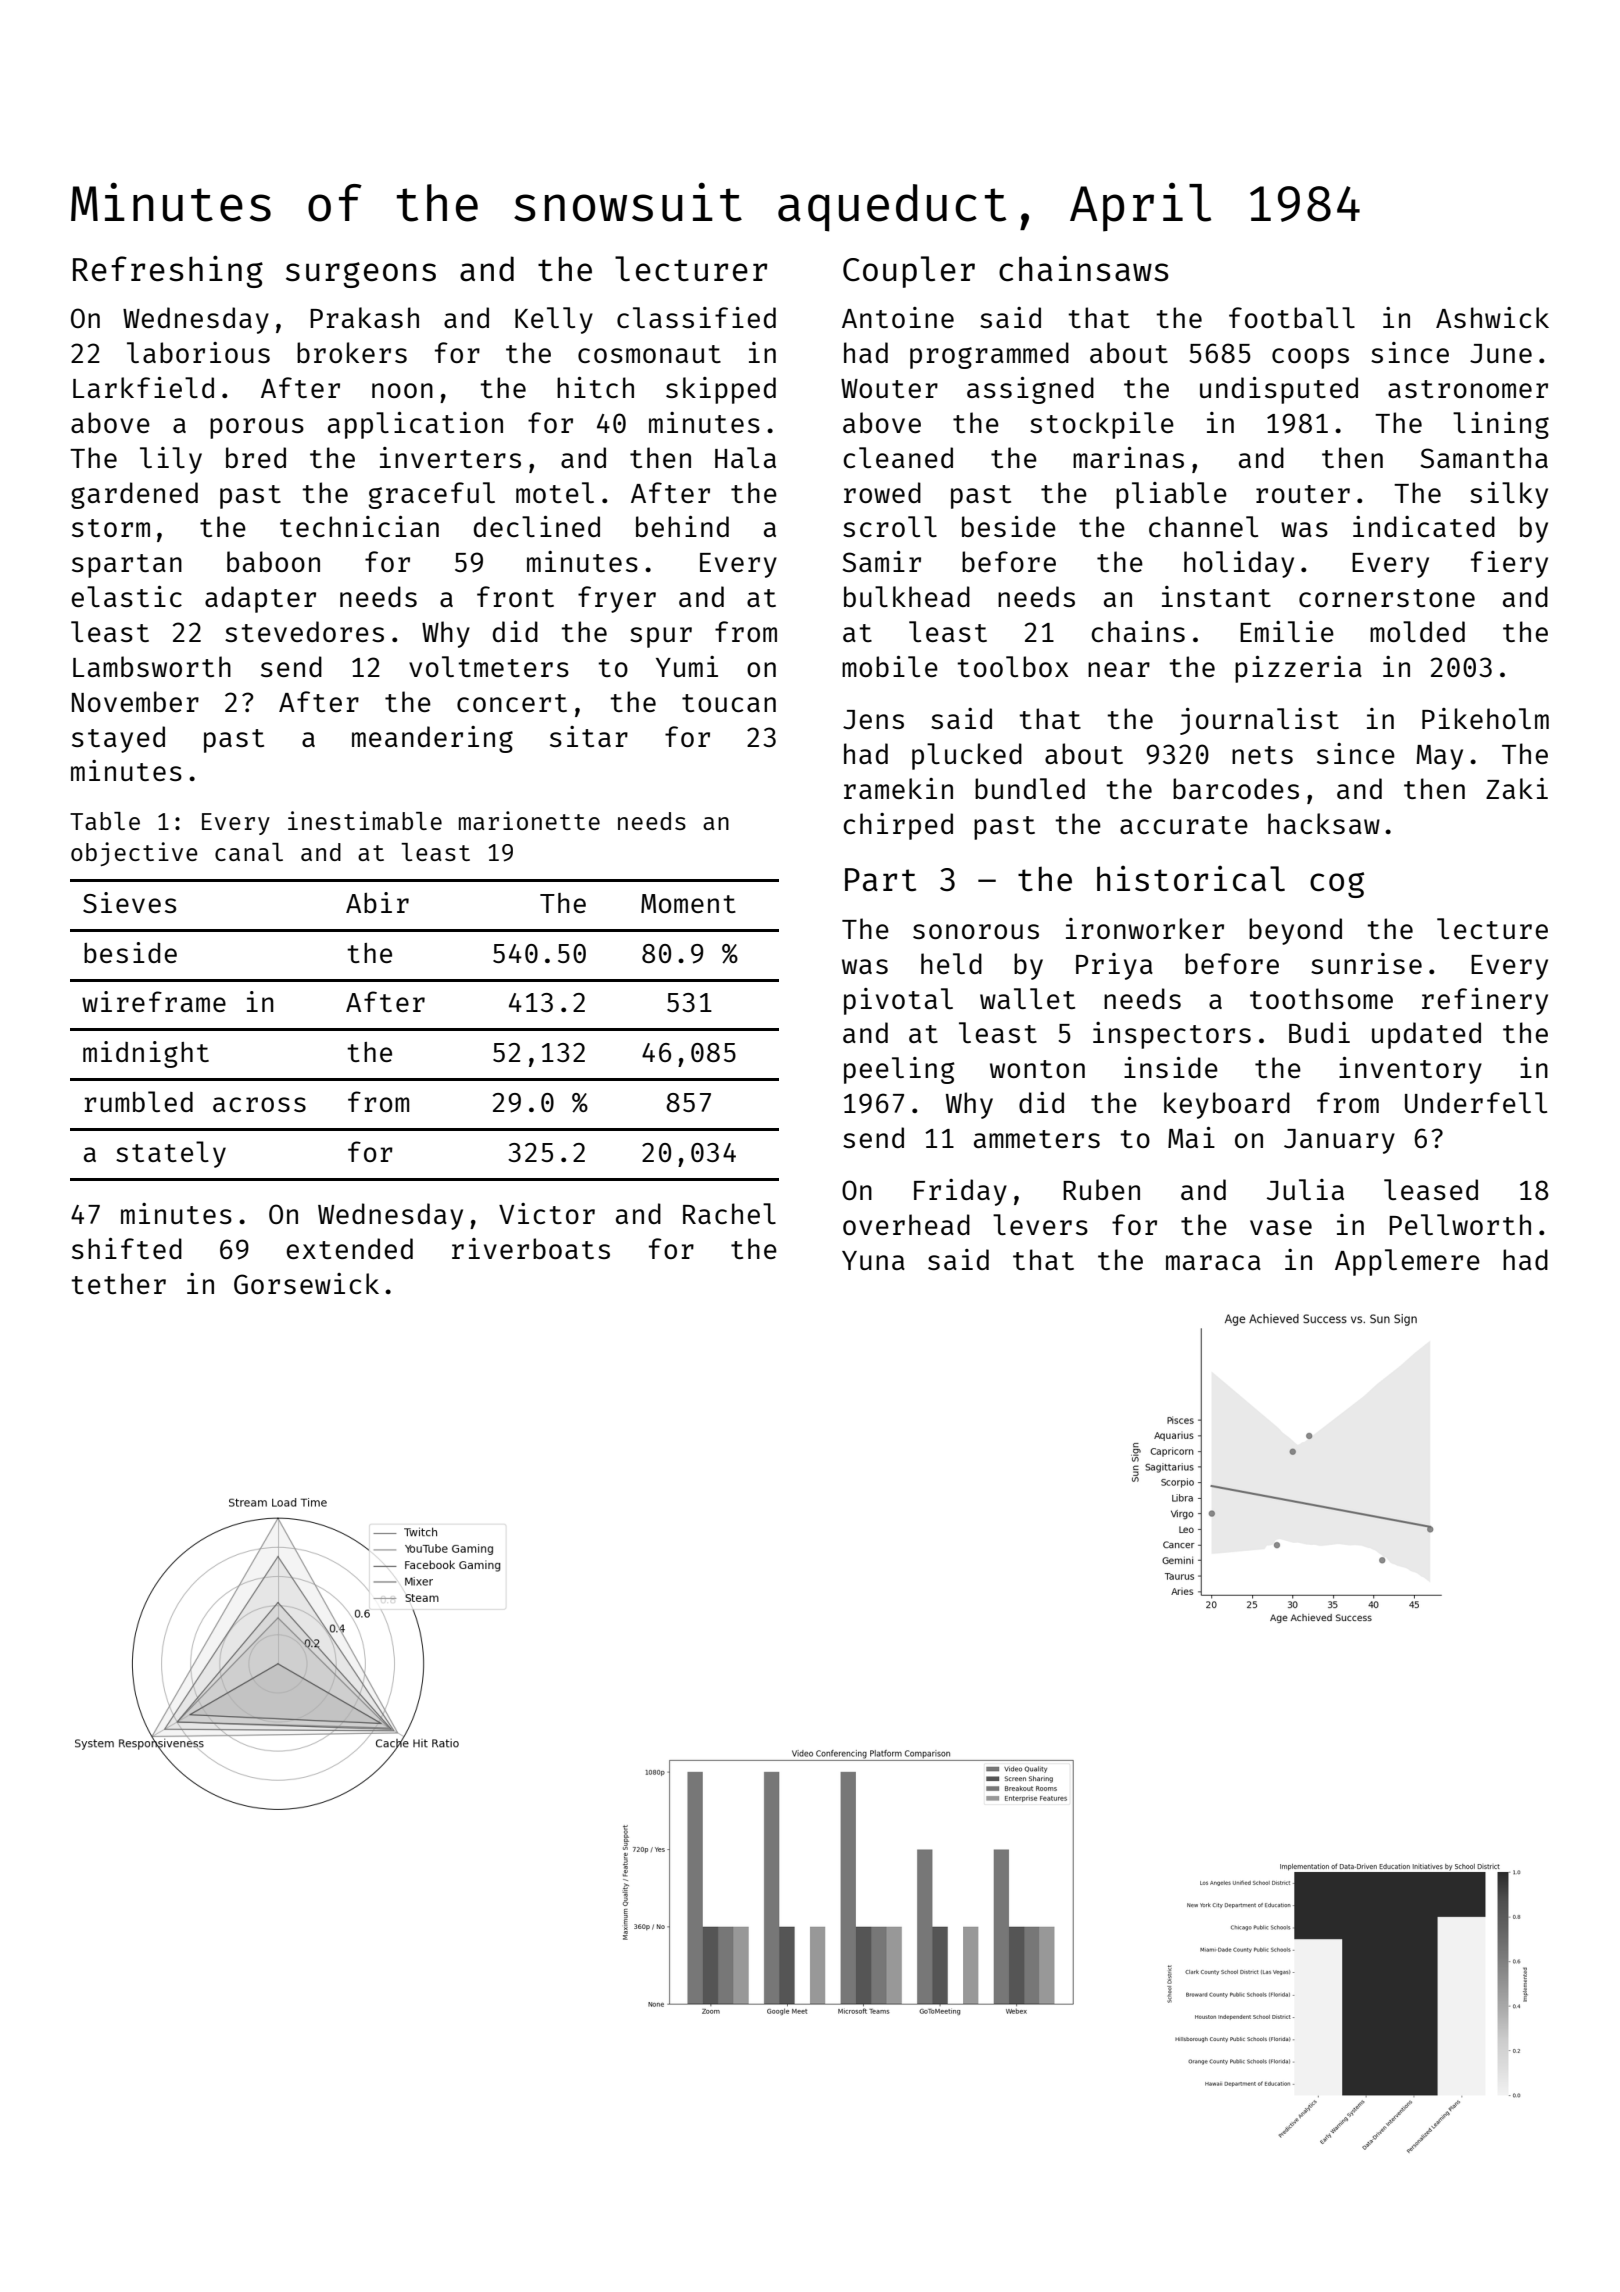  What do you see at coordinates (1295, 931) in the screenshot?
I see `beyond` at bounding box center [1295, 931].
